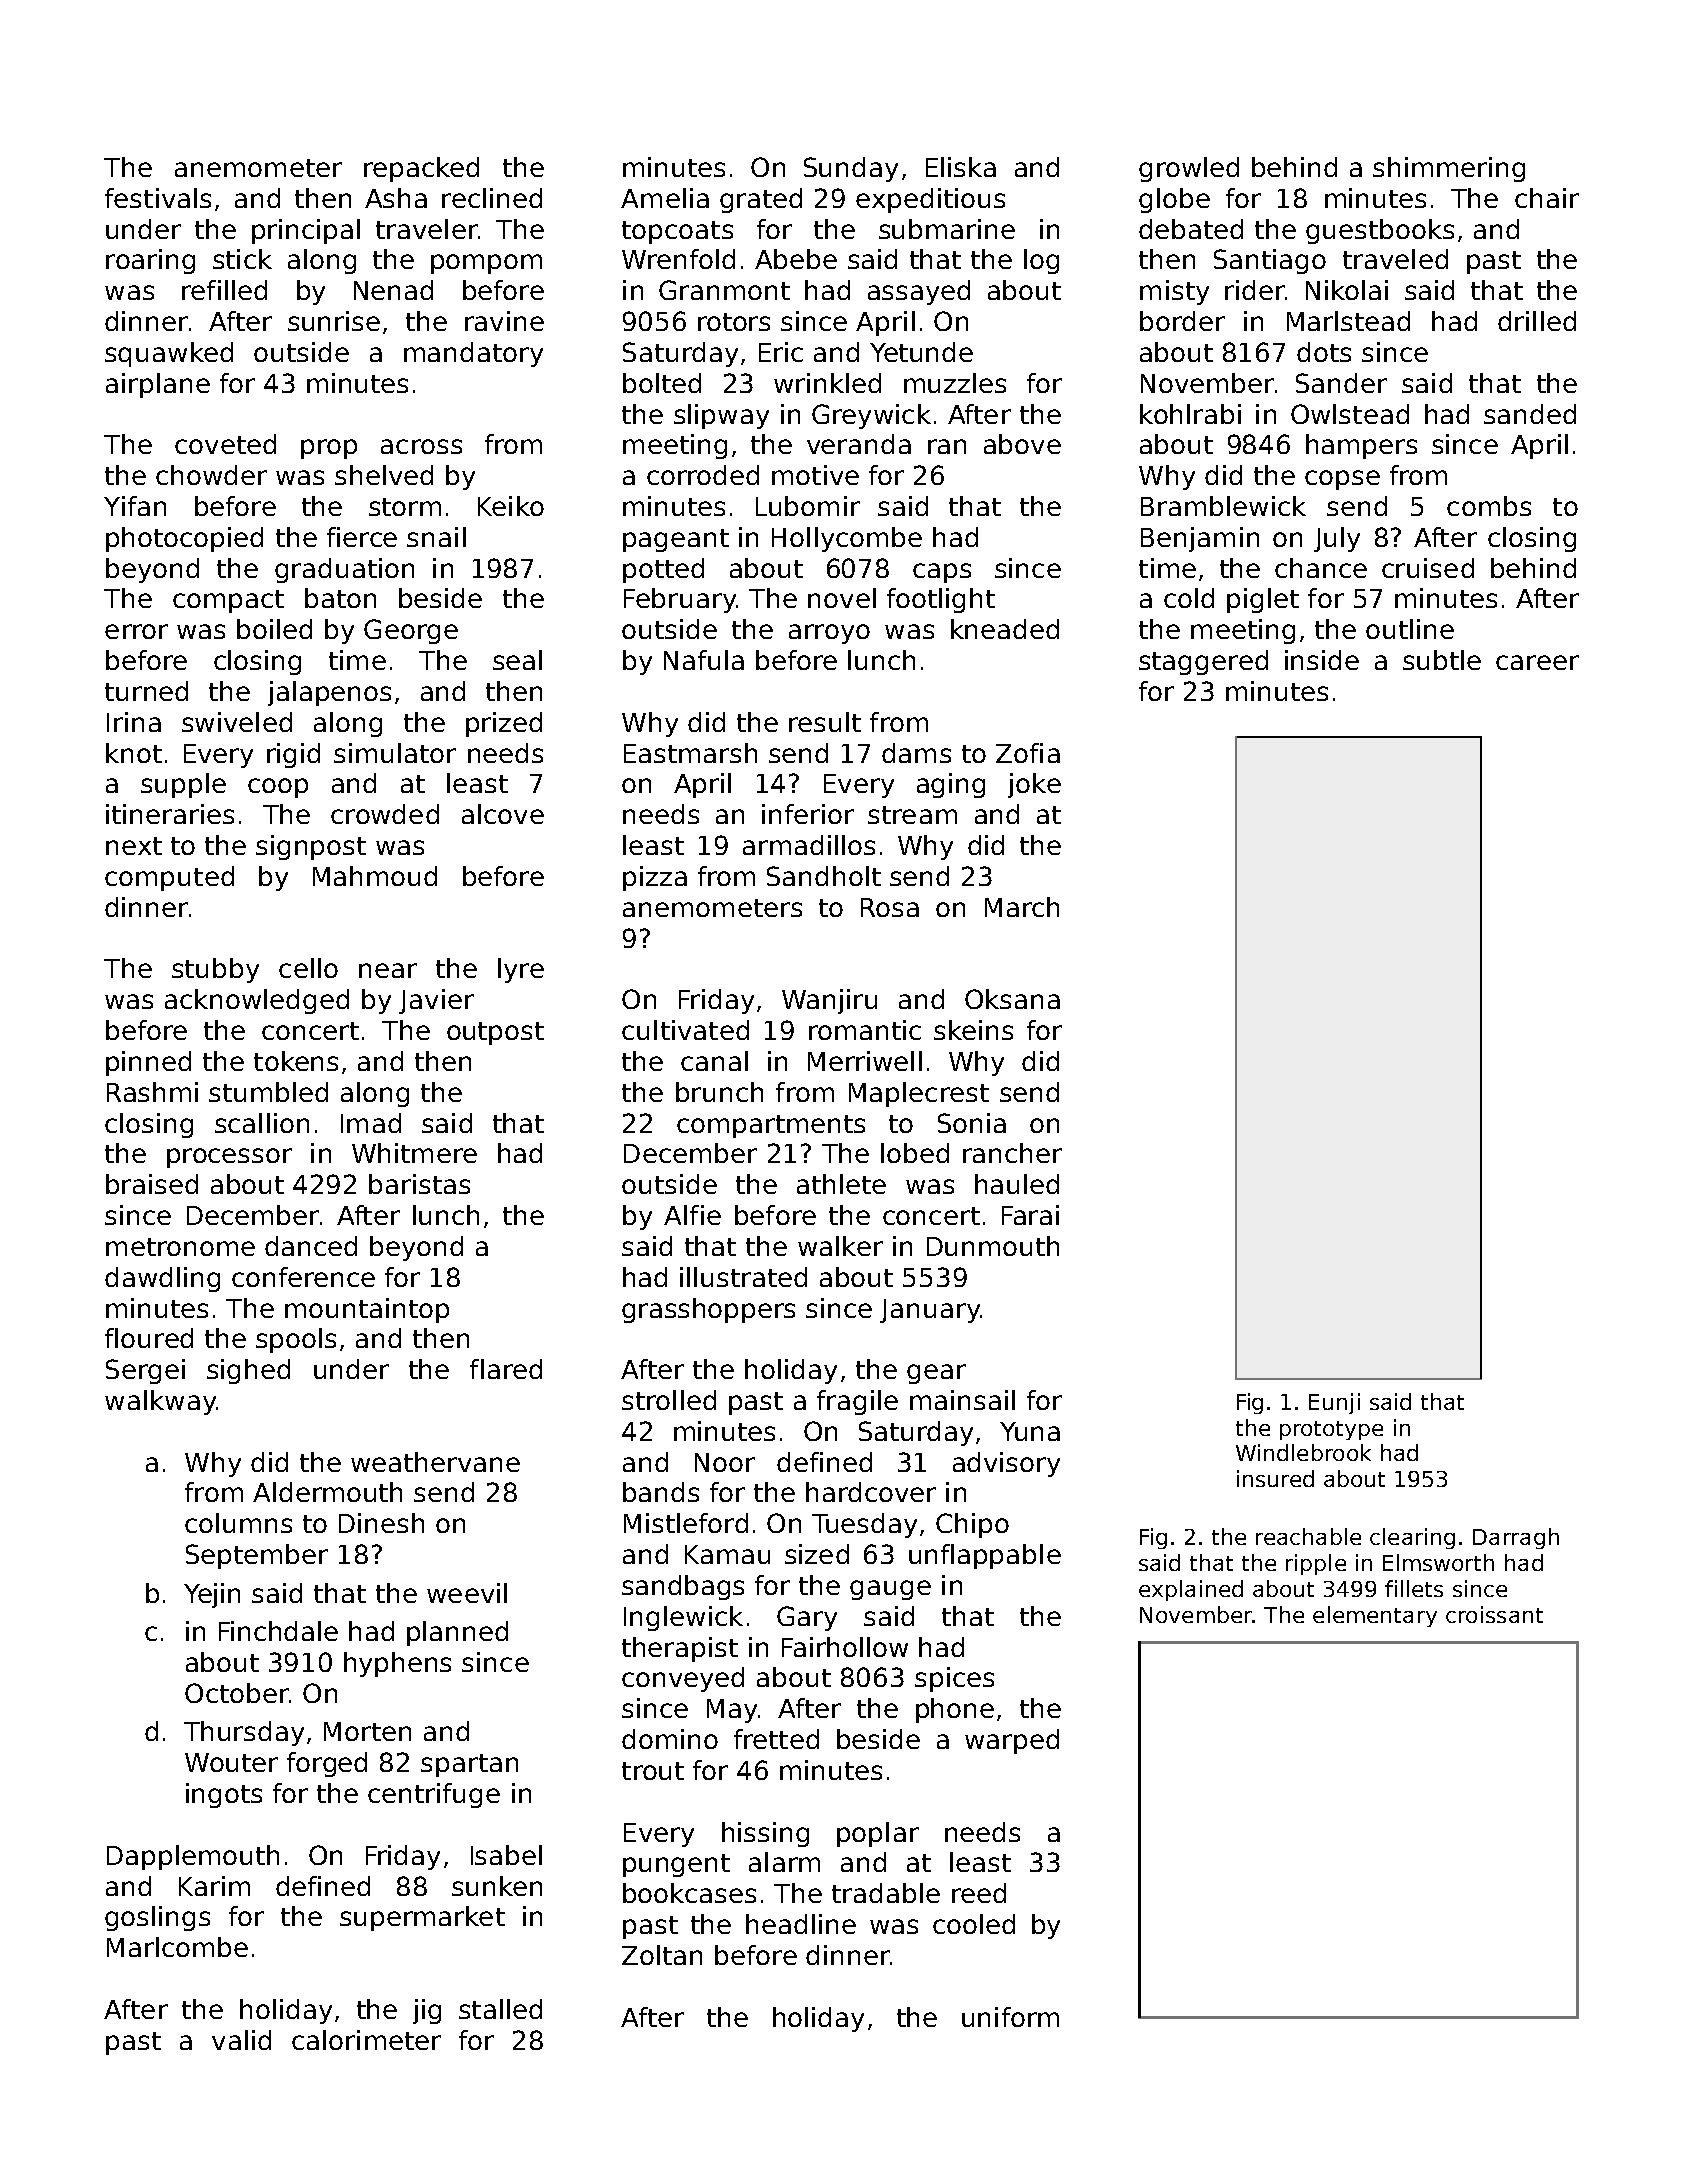  I want to click on gauge, so click(890, 1590).
